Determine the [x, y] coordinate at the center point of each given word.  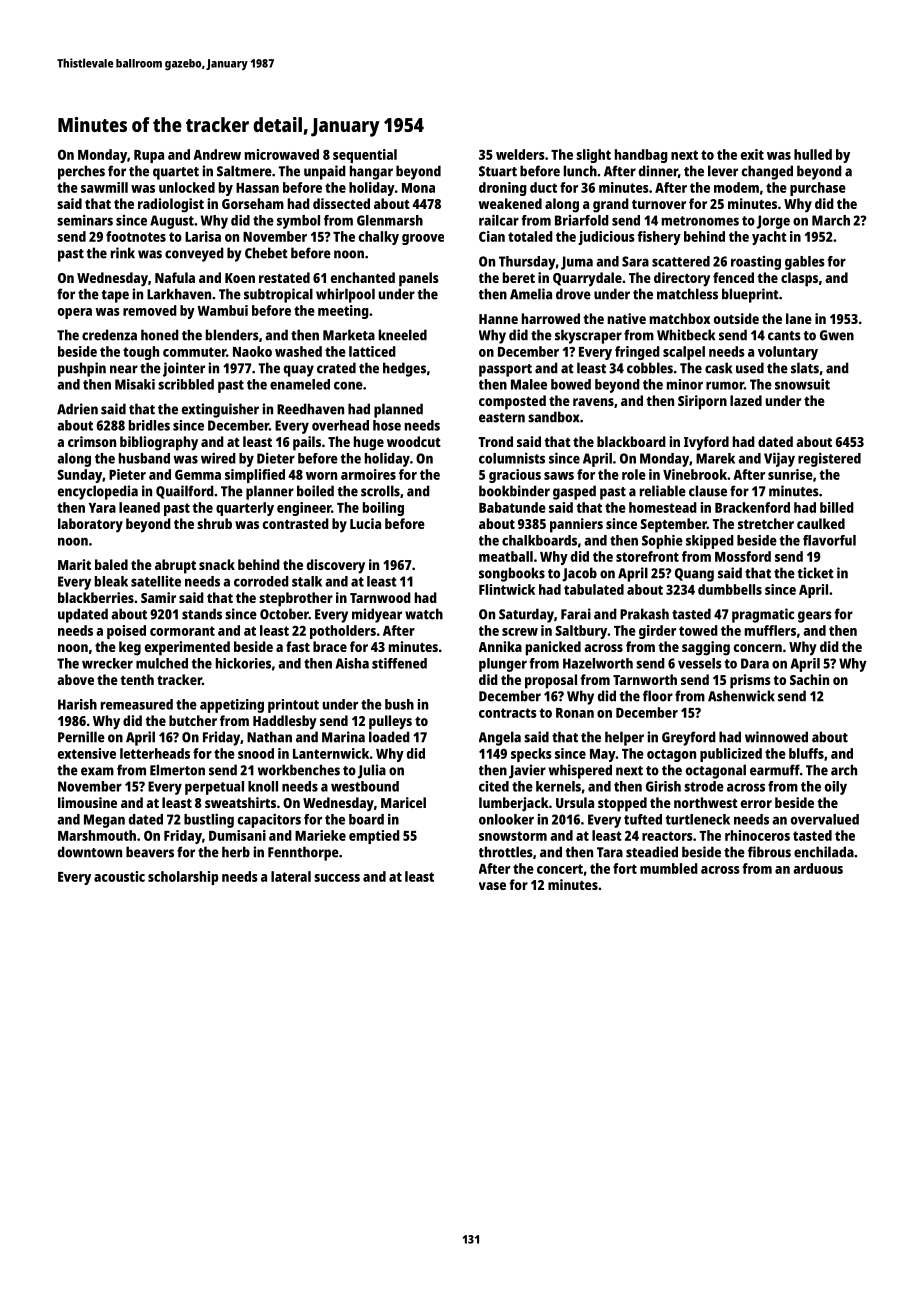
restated [284, 277]
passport [505, 370]
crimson [92, 441]
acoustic [119, 876]
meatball [506, 556]
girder [657, 632]
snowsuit [802, 384]
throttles [506, 852]
